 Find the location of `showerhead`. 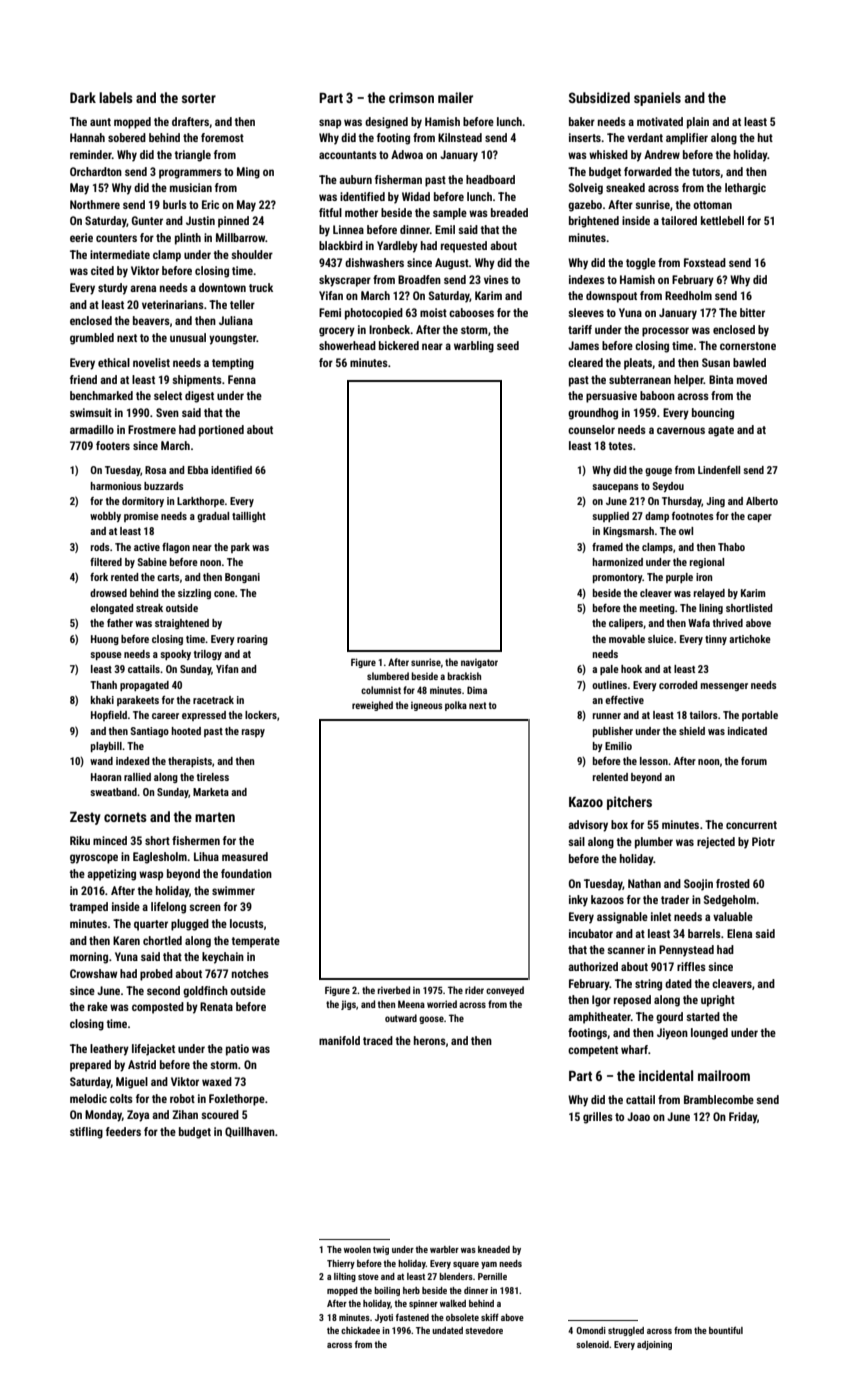

showerhead is located at coordinates (347, 345).
